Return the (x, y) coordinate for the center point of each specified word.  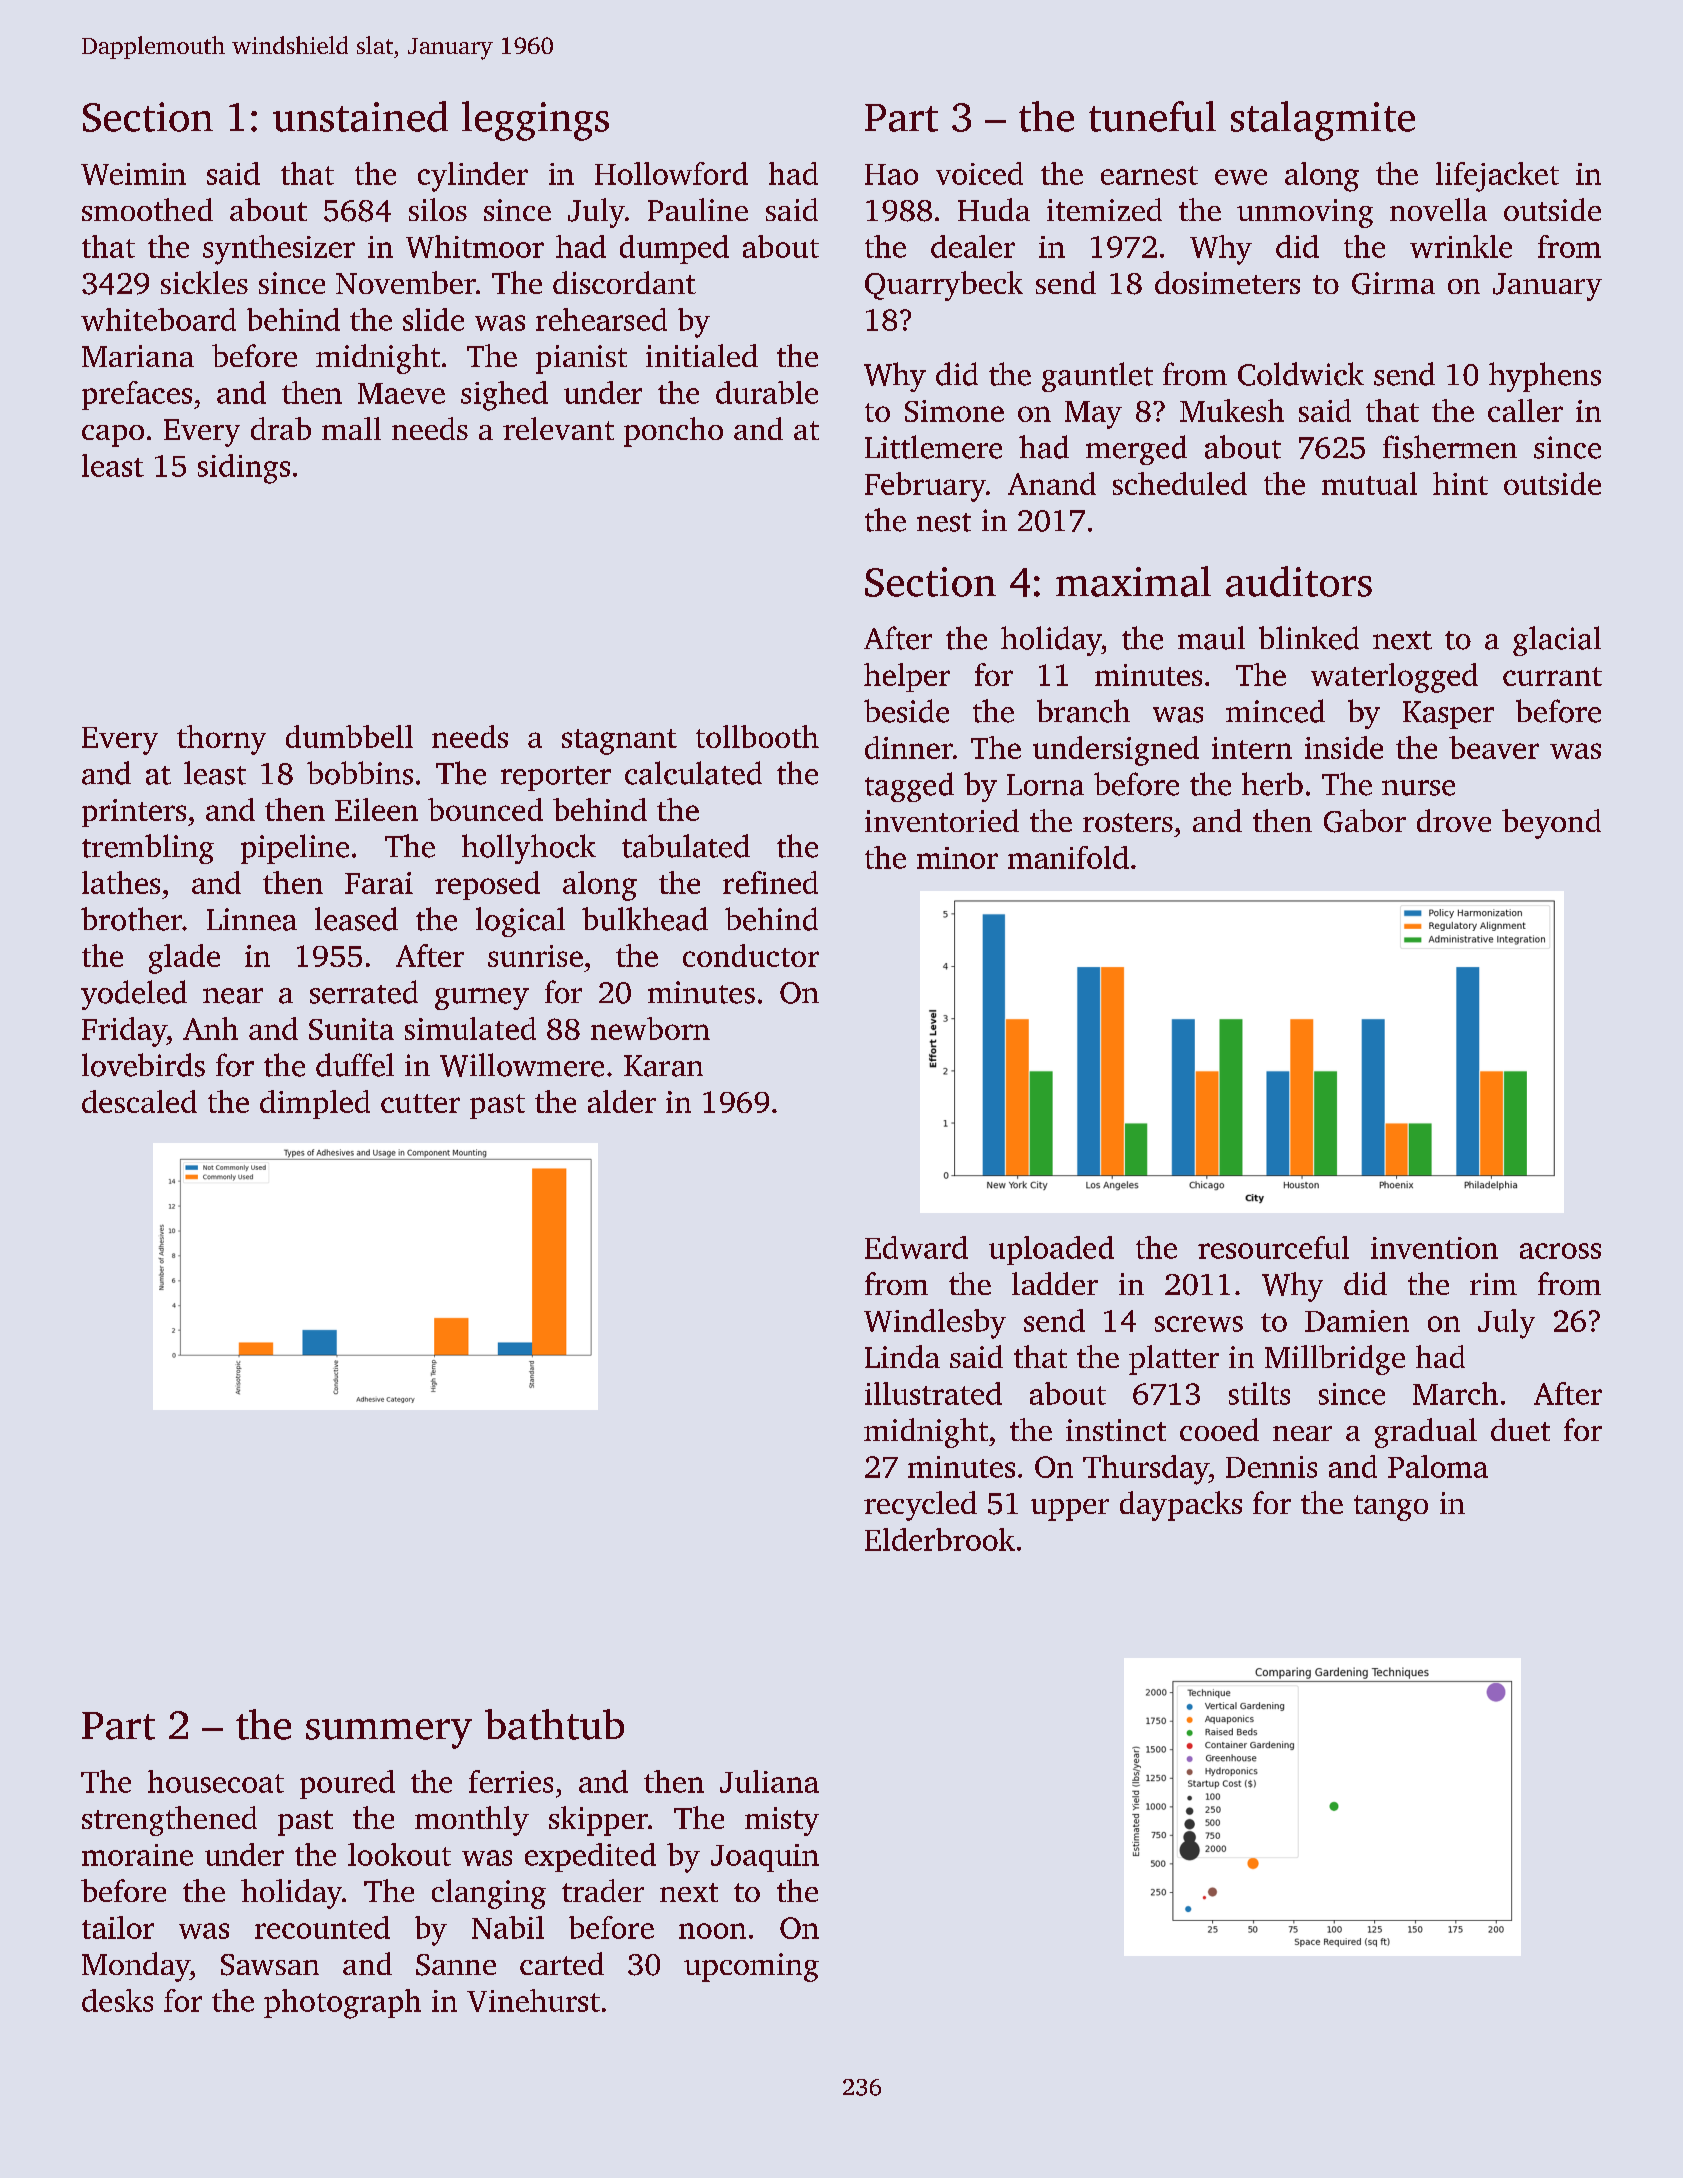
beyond (1551, 824)
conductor (751, 955)
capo (113, 436)
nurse (1418, 788)
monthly (472, 1821)
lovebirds (143, 1065)
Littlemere (933, 447)
